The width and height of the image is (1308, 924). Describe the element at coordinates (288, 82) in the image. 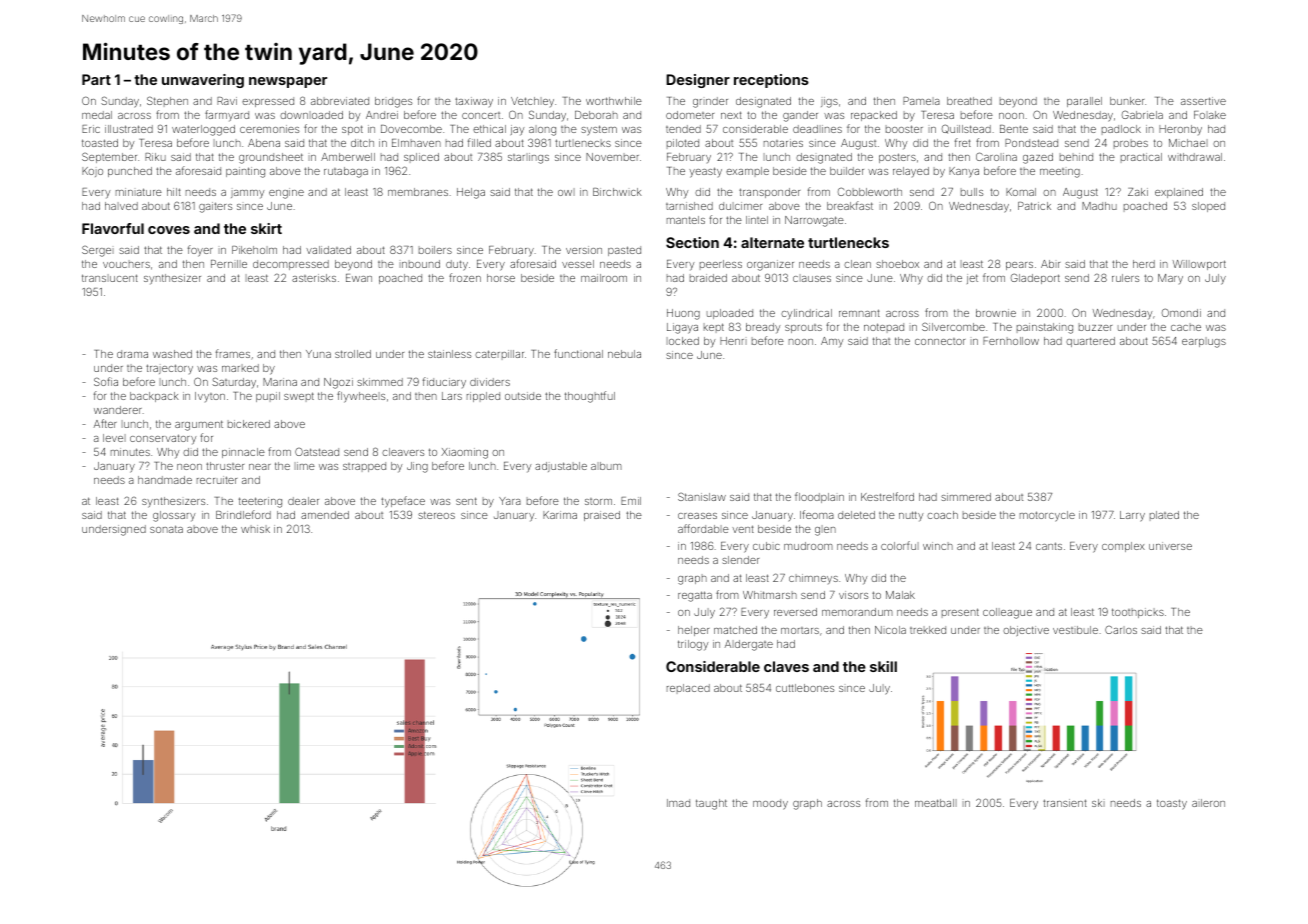

I see `newspaper` at that location.
